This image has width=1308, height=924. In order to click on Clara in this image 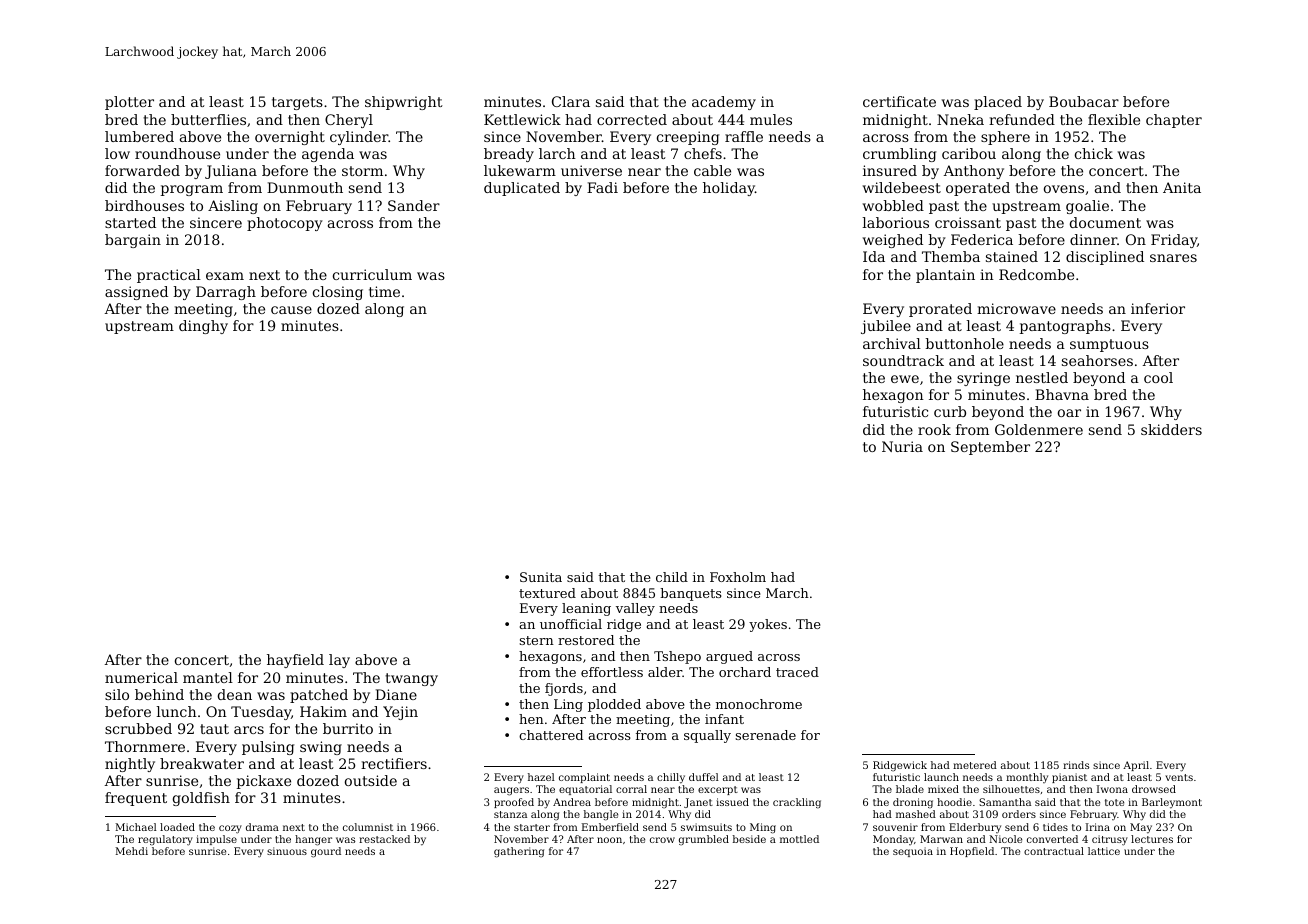, I will do `click(571, 101)`.
